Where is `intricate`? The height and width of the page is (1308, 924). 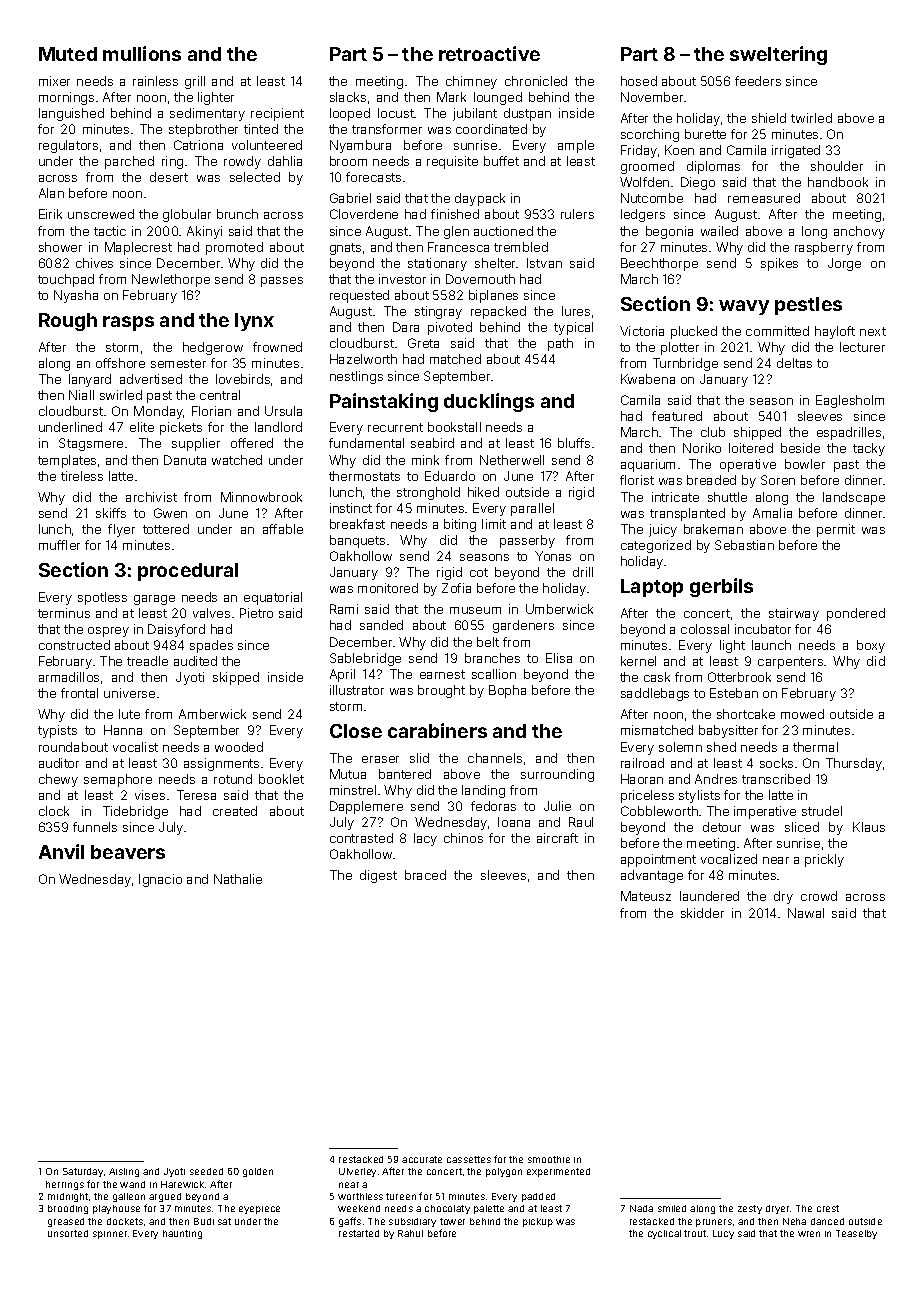 intricate is located at coordinates (675, 497).
